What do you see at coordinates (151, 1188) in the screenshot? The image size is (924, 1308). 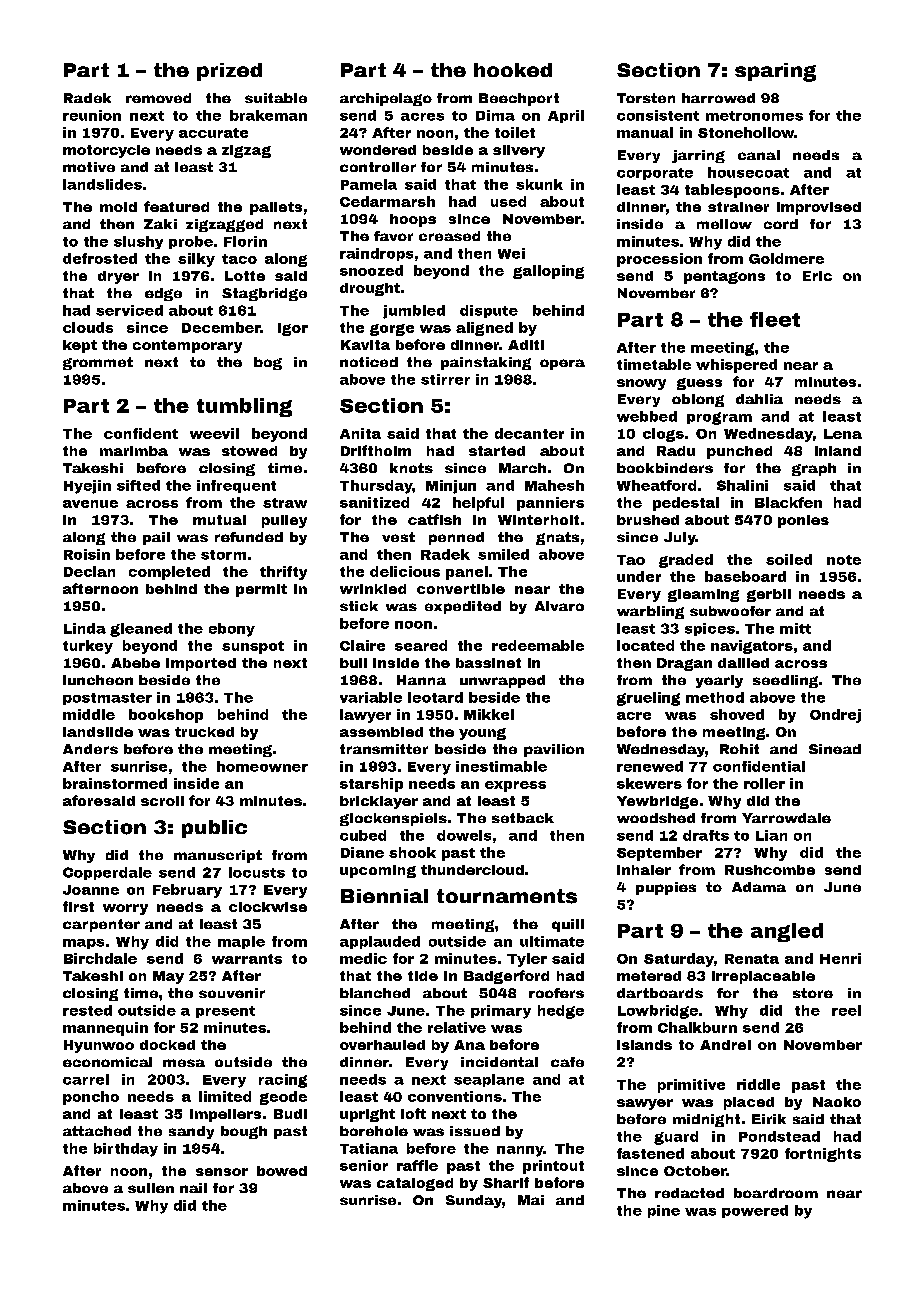 I see `sullen` at bounding box center [151, 1188].
